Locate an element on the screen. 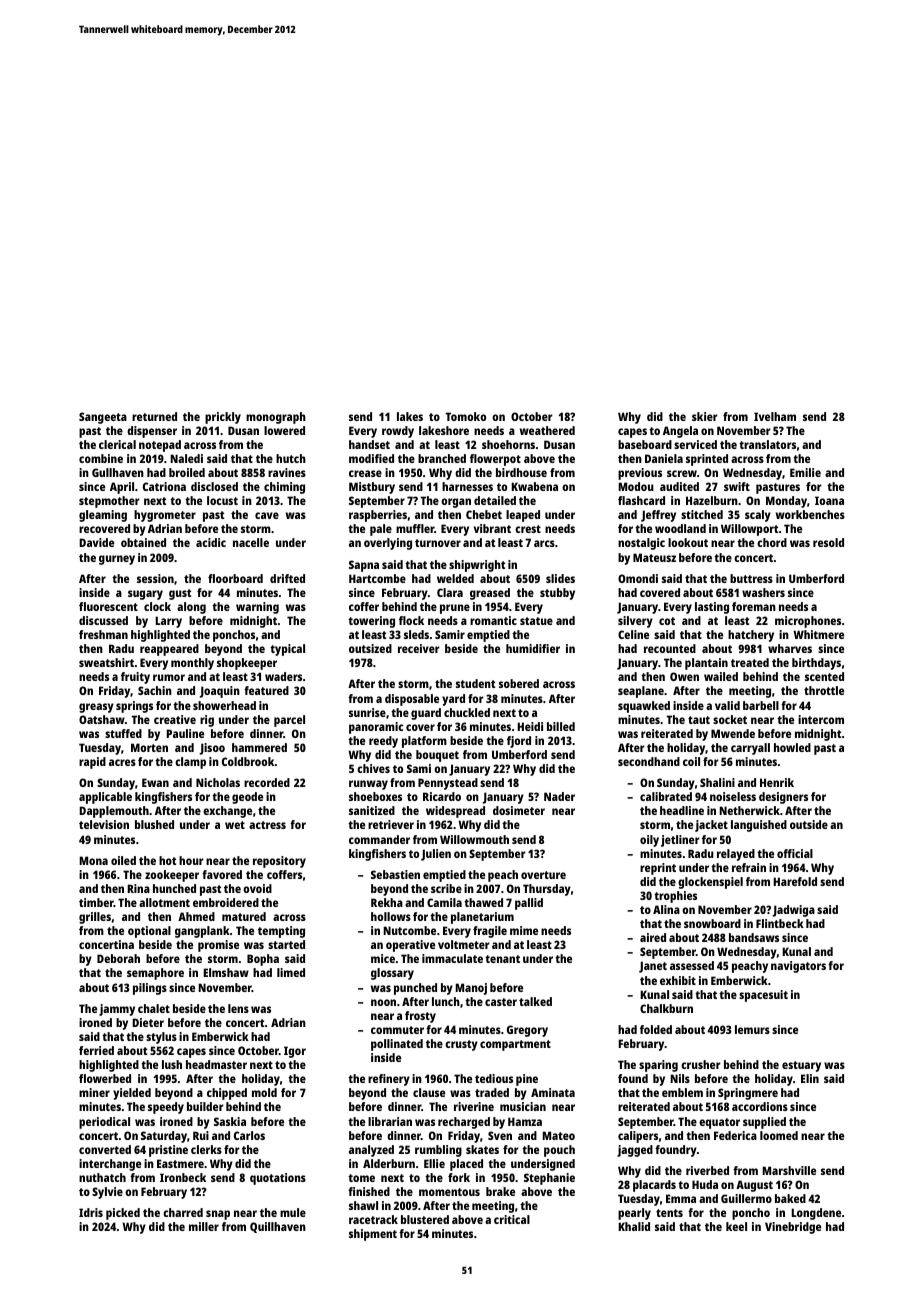 The image size is (924, 1308). noiseless is located at coordinates (733, 796).
